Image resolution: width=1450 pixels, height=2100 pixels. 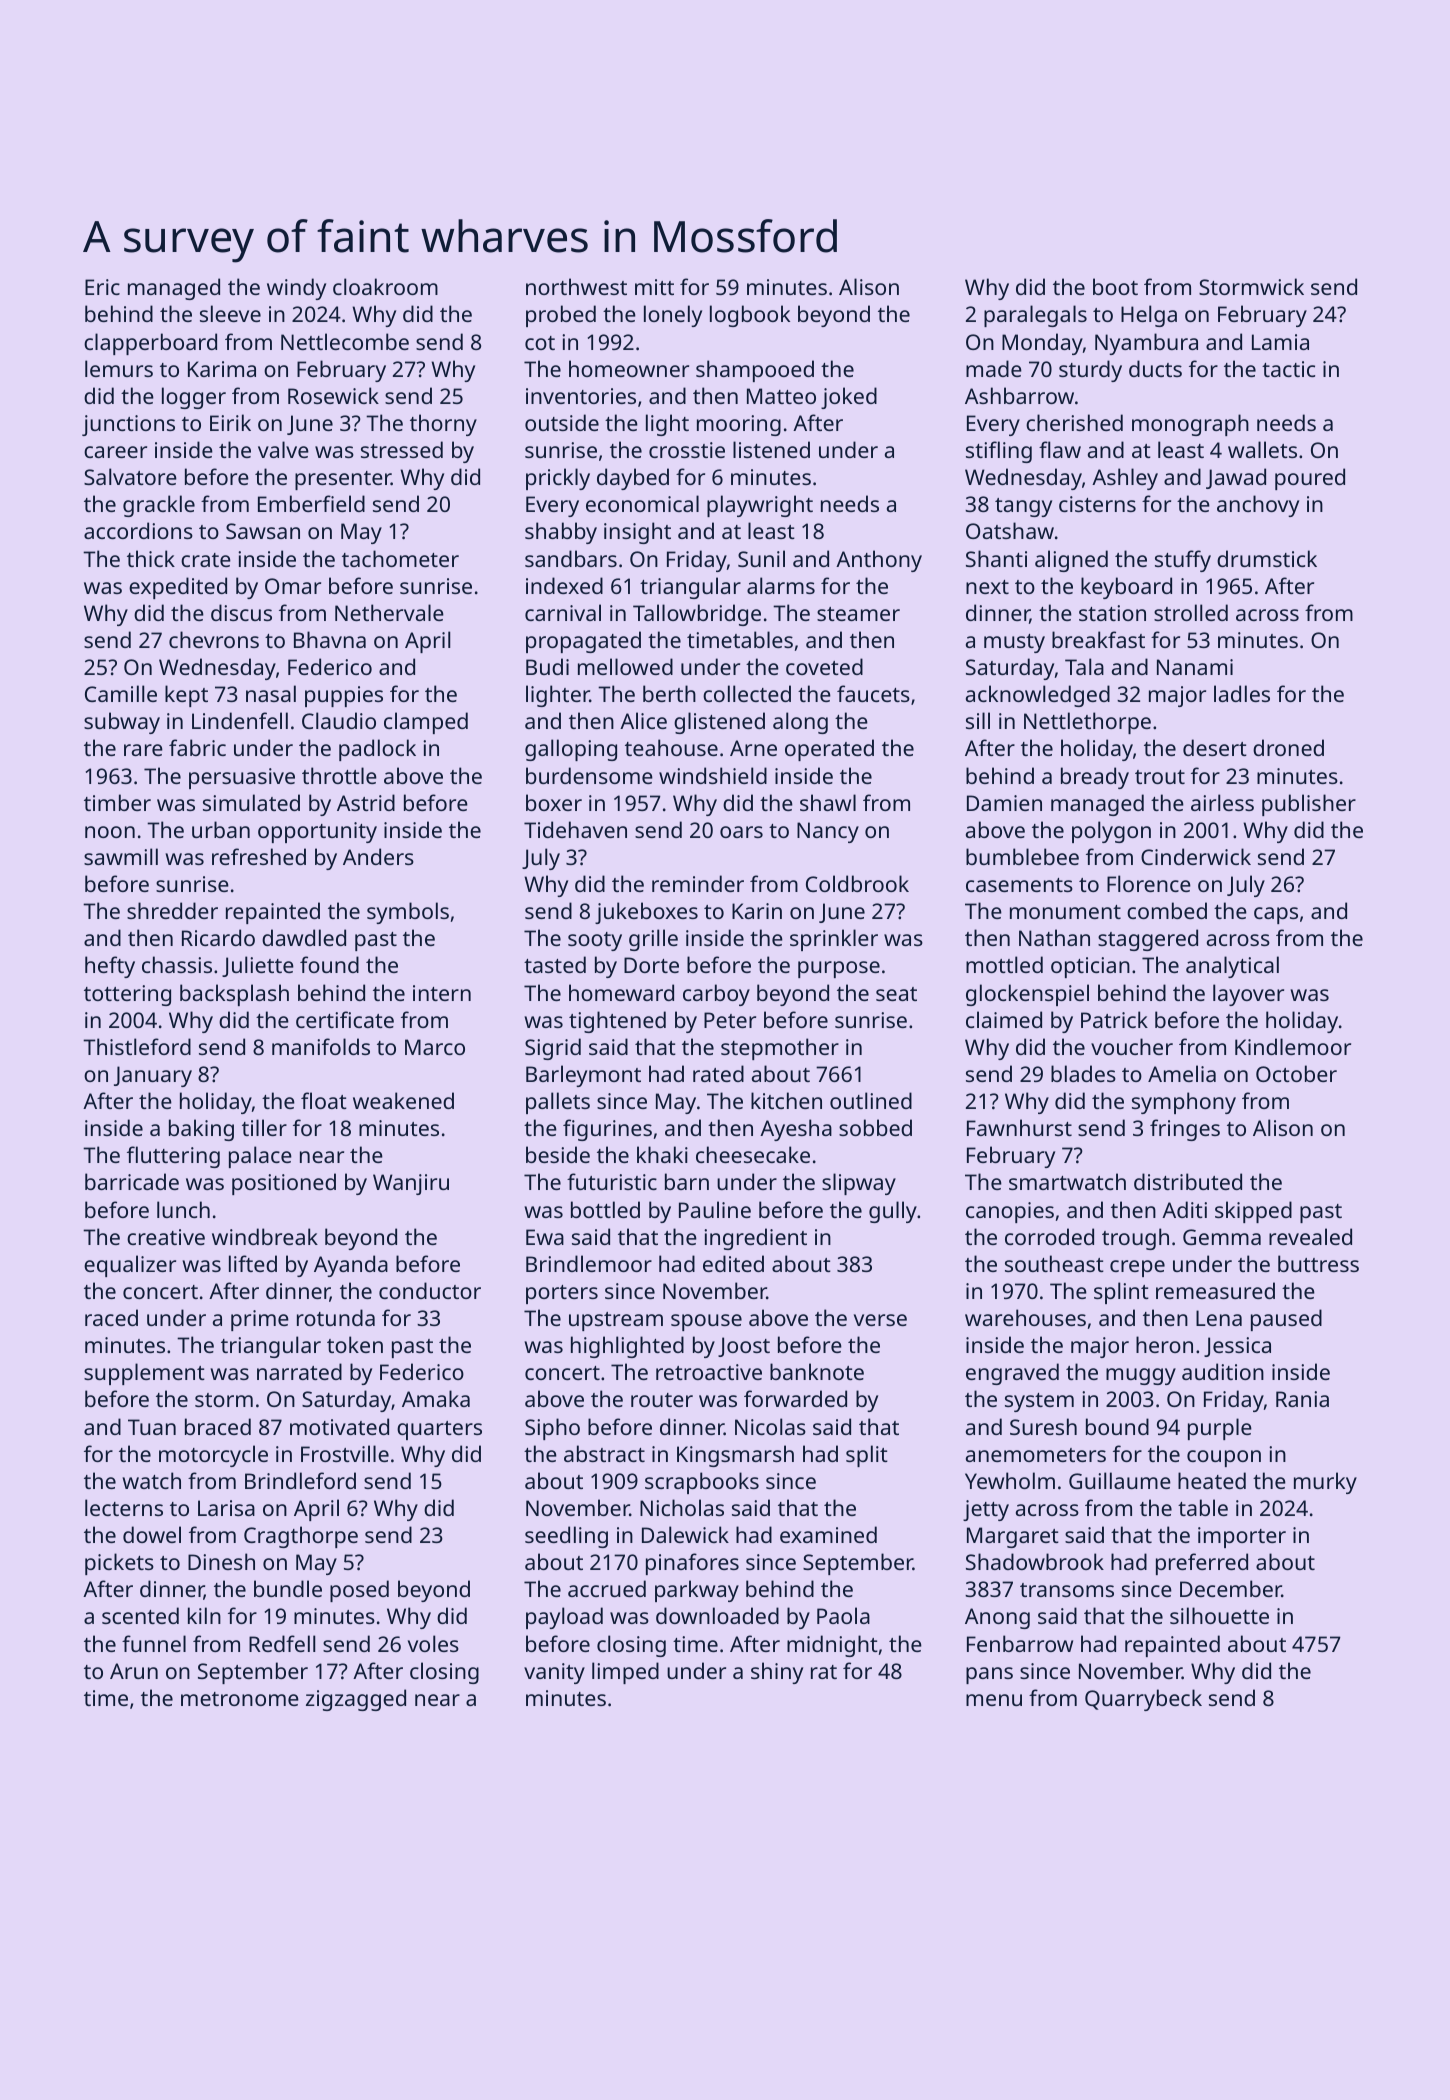 What do you see at coordinates (172, 910) in the screenshot?
I see `shredder` at bounding box center [172, 910].
